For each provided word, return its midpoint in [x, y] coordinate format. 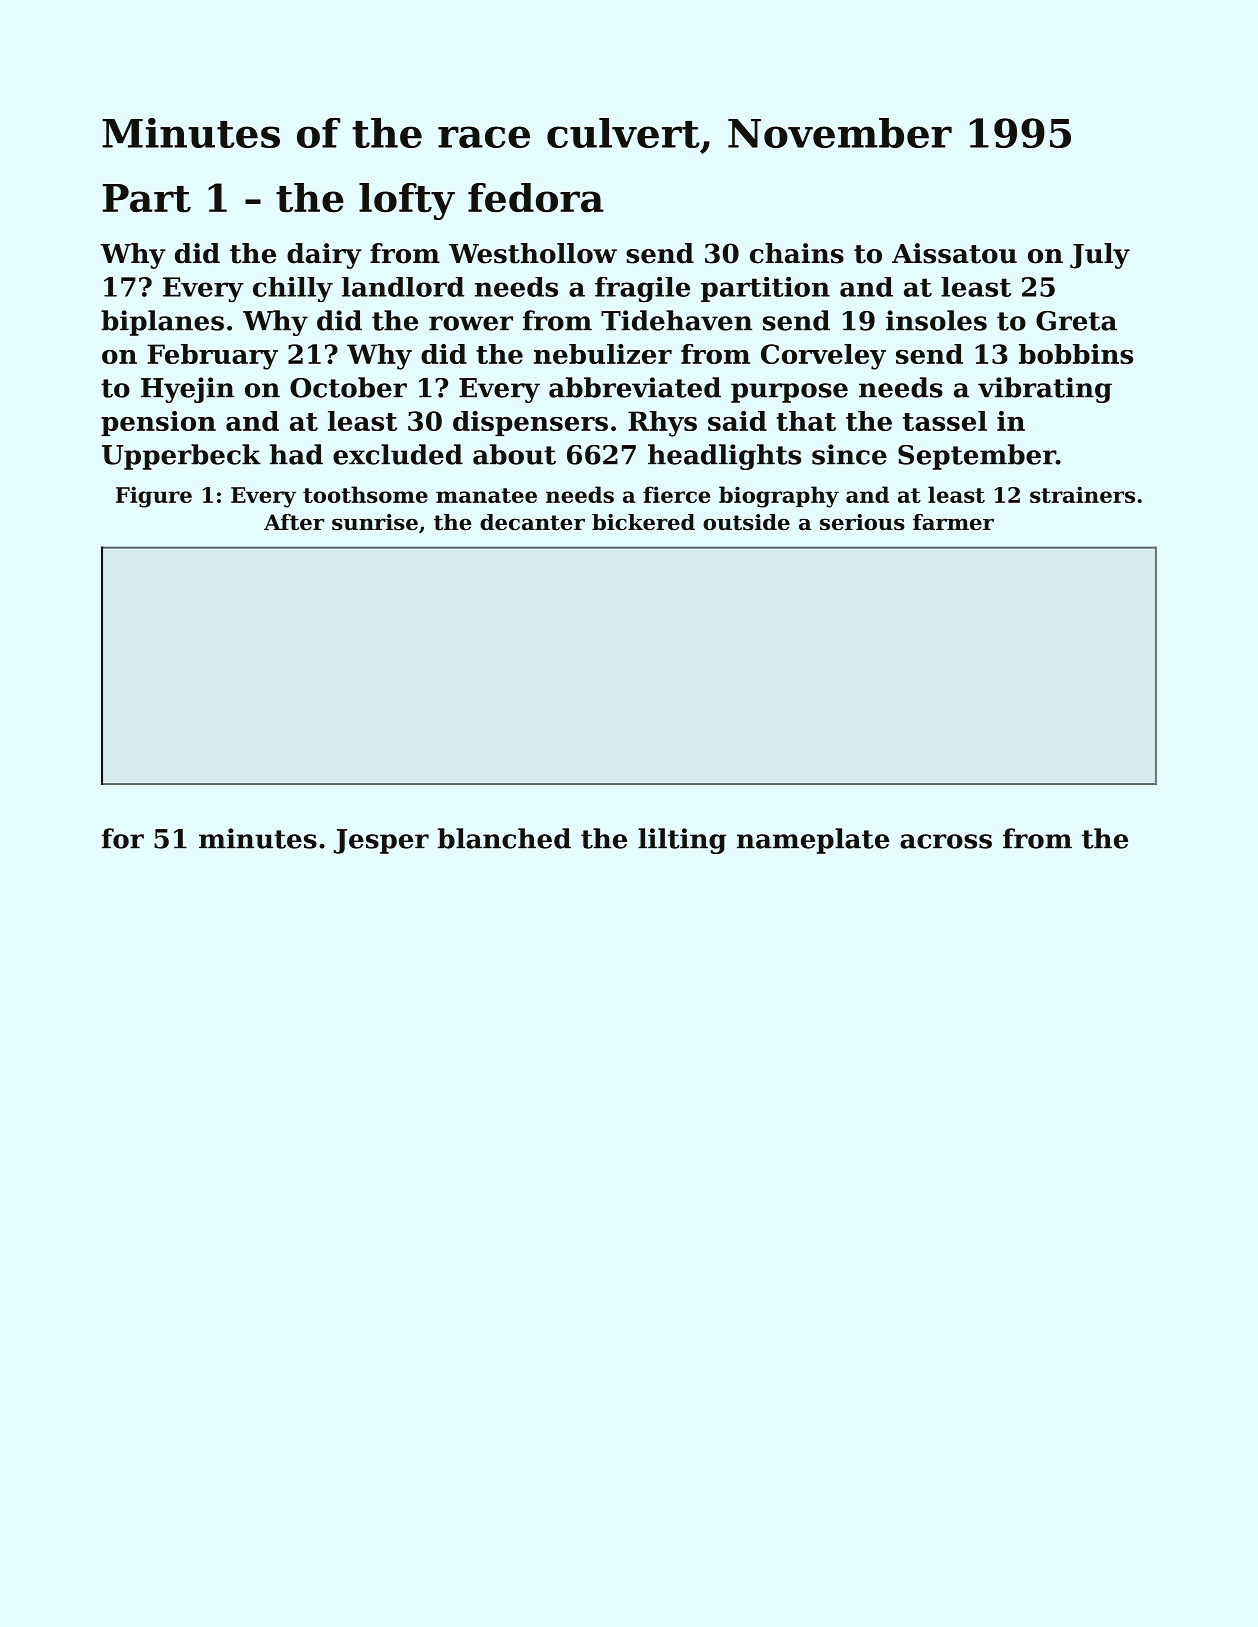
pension [158, 423]
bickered [643, 522]
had [296, 454]
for [123, 838]
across [946, 841]
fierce [676, 494]
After [294, 522]
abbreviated [635, 387]
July [1100, 256]
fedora [536, 198]
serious [862, 522]
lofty [407, 201]
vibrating [1045, 390]
